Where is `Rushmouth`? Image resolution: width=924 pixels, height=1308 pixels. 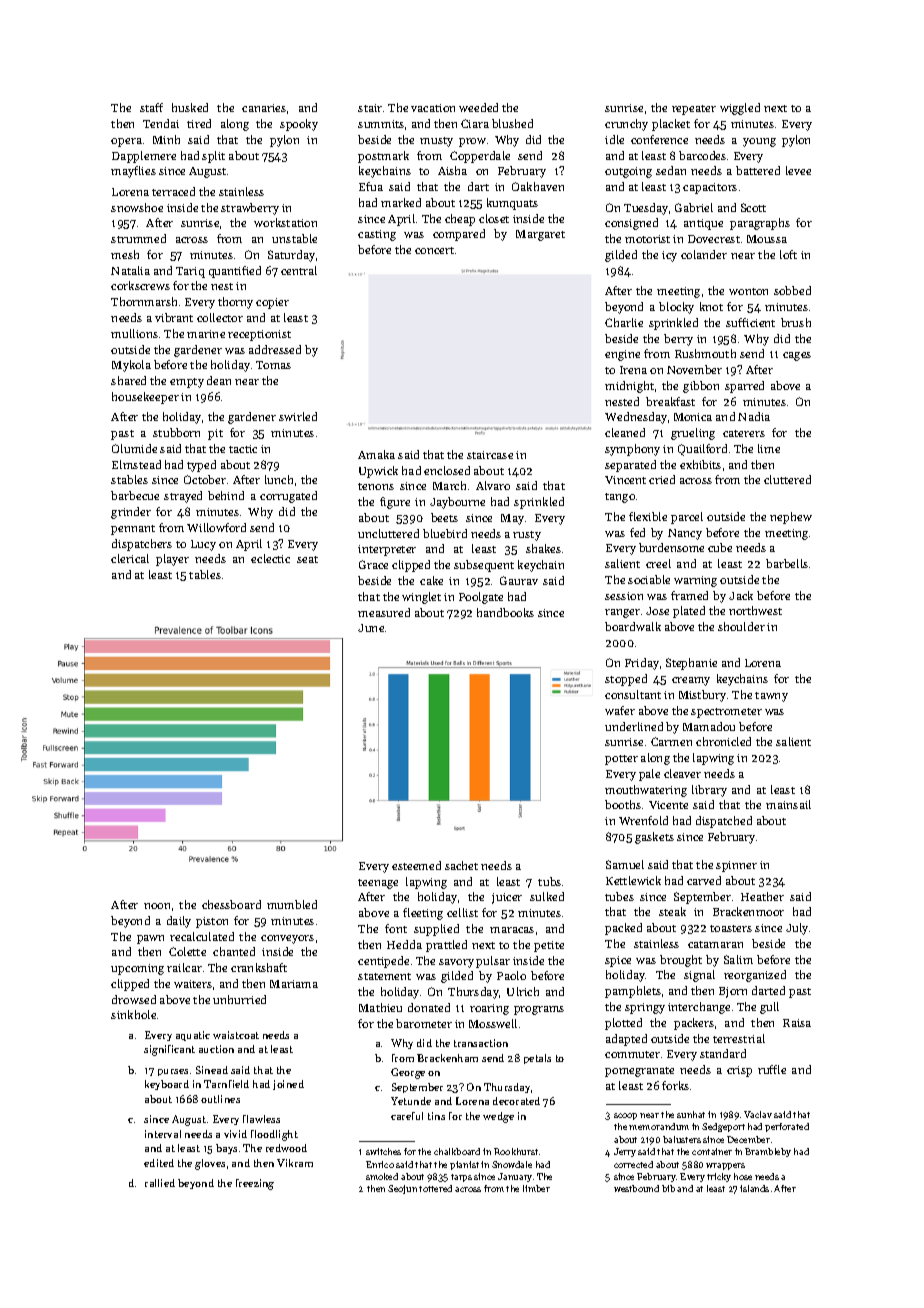 Rushmouth is located at coordinates (705, 353).
